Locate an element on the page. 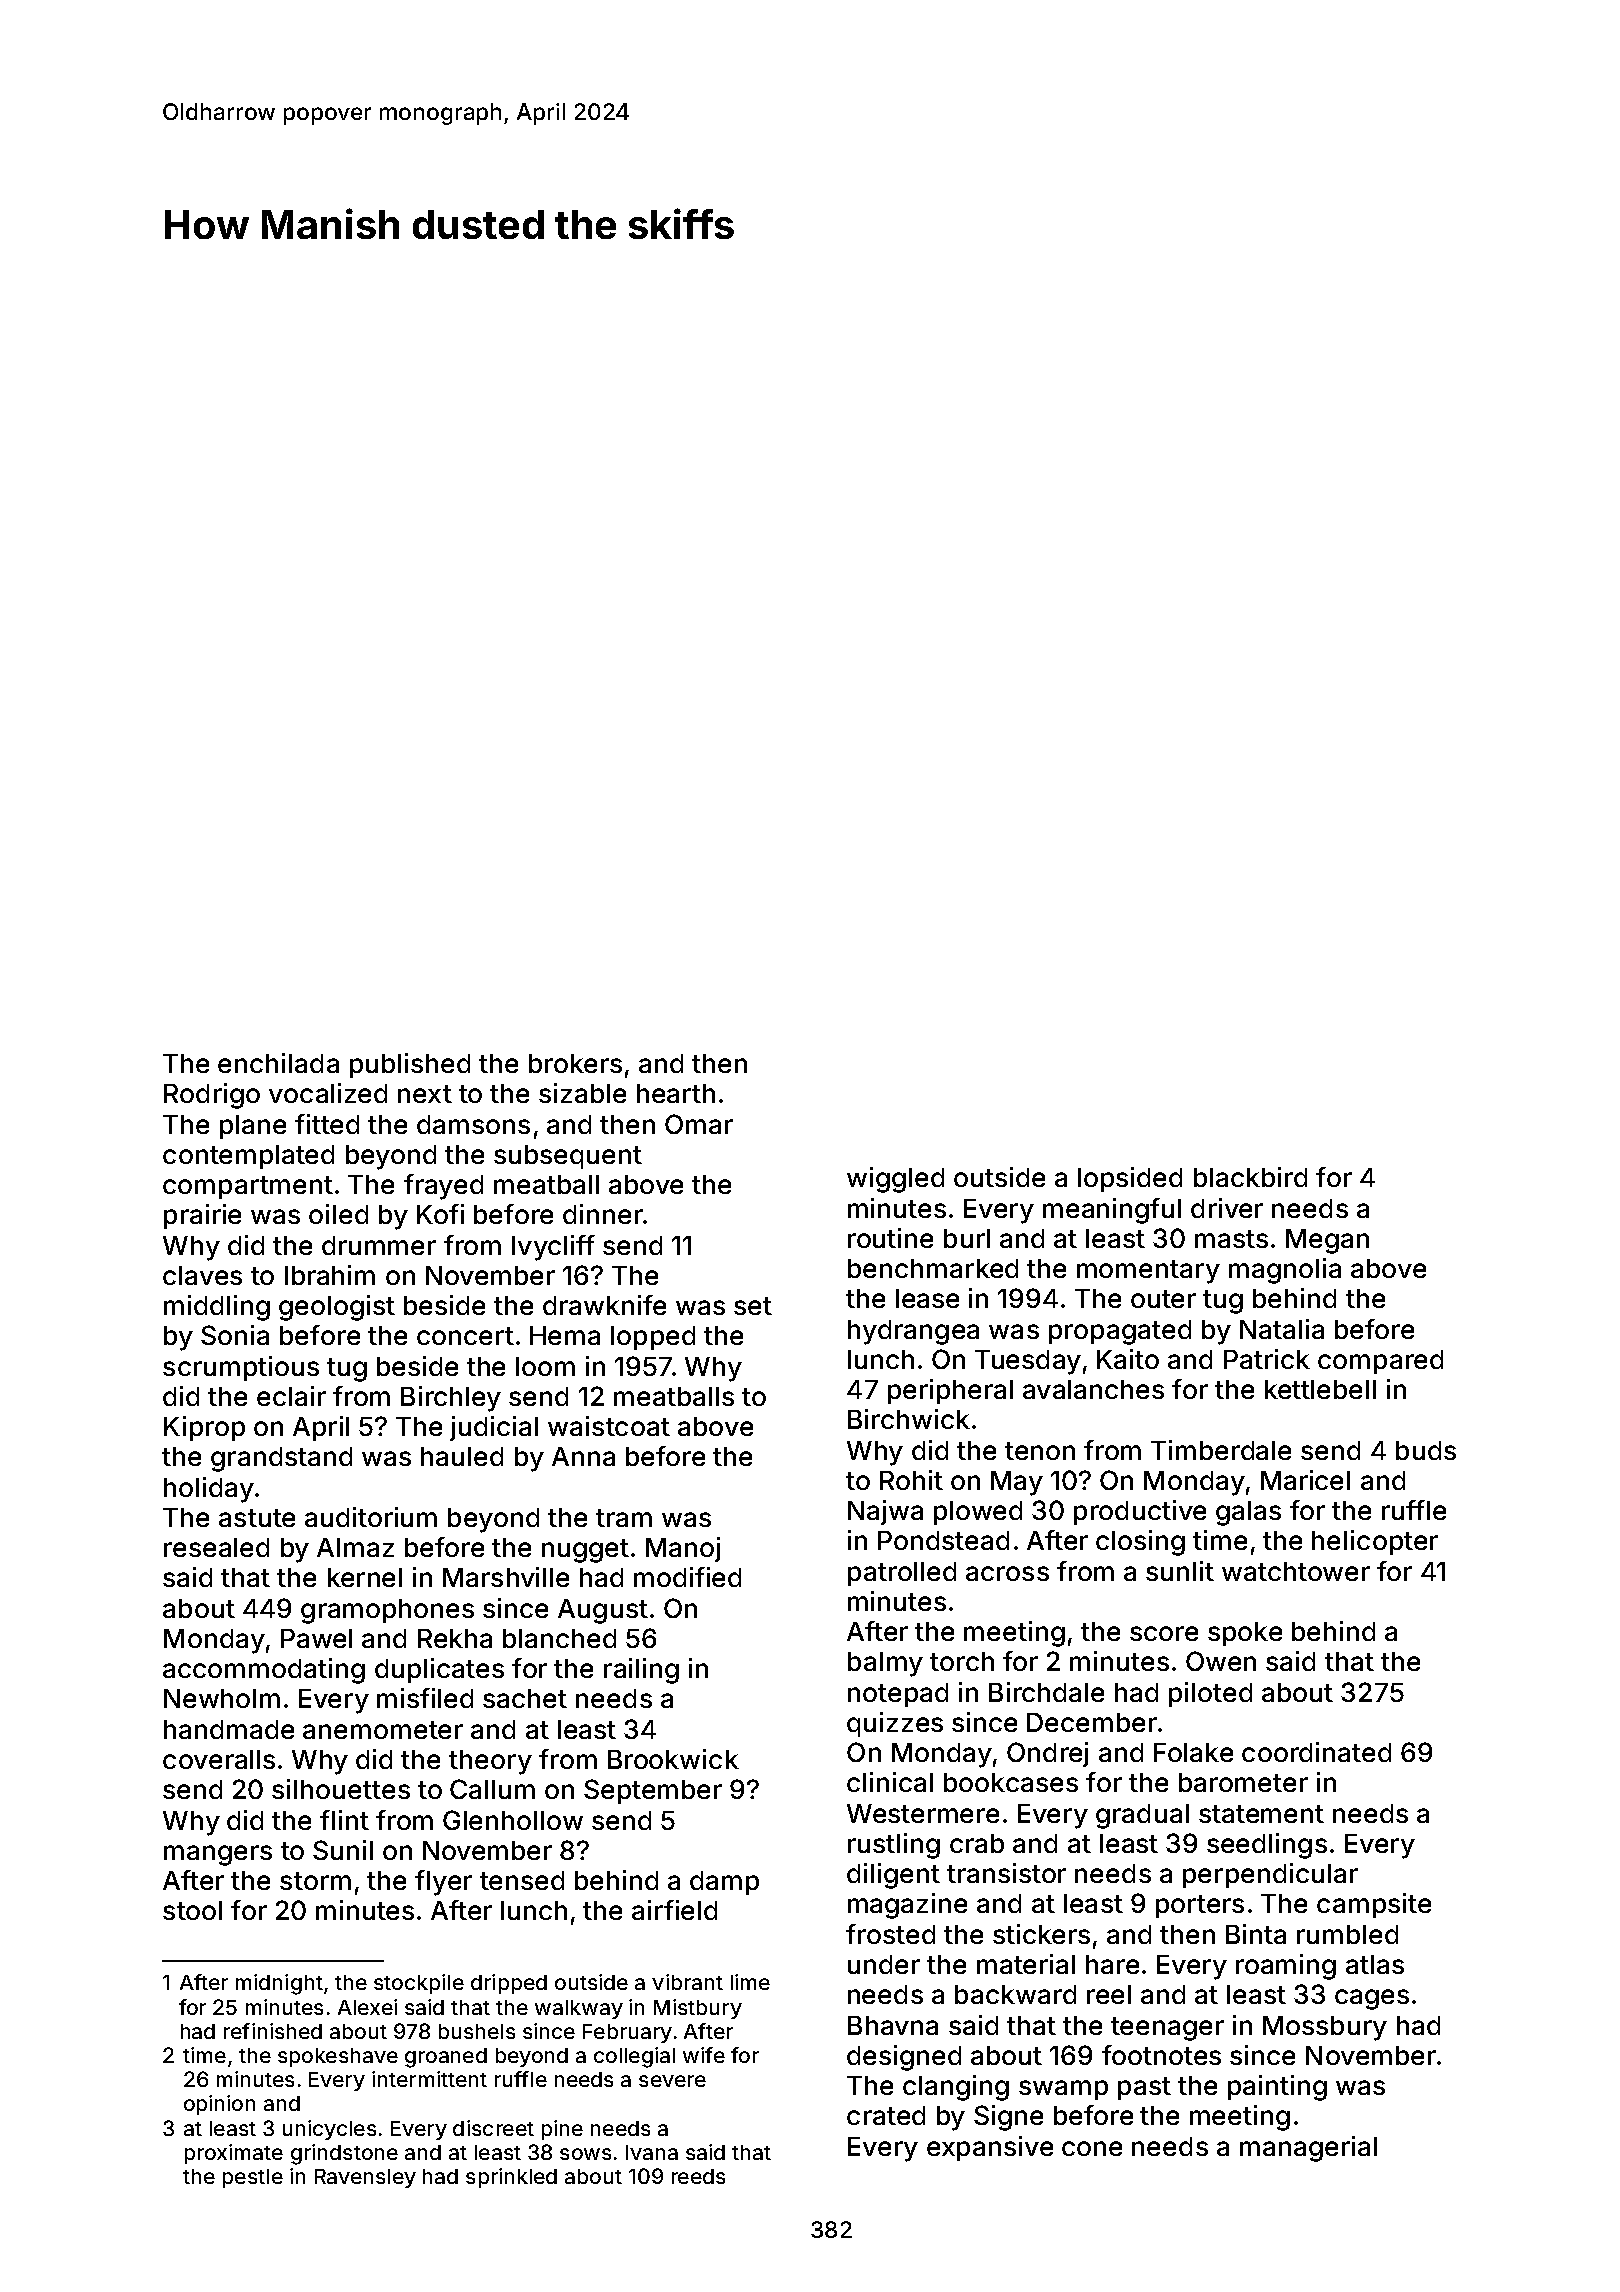 This page has width=1620, height=2292. wiggled is located at coordinates (895, 1180).
